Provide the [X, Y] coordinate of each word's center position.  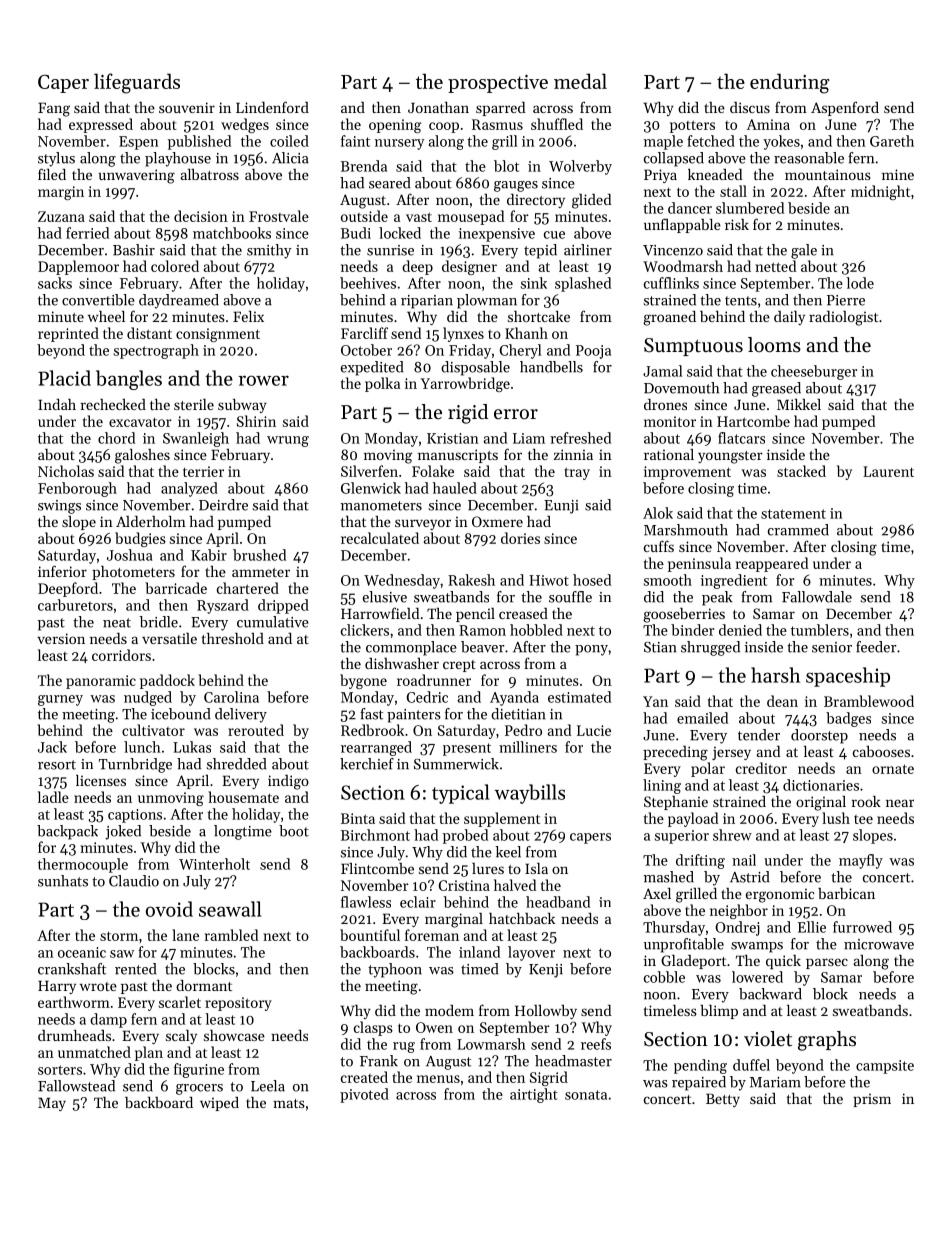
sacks [55, 283]
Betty [723, 1100]
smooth [668, 580]
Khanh [526, 333]
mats [289, 1103]
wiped [219, 1104]
